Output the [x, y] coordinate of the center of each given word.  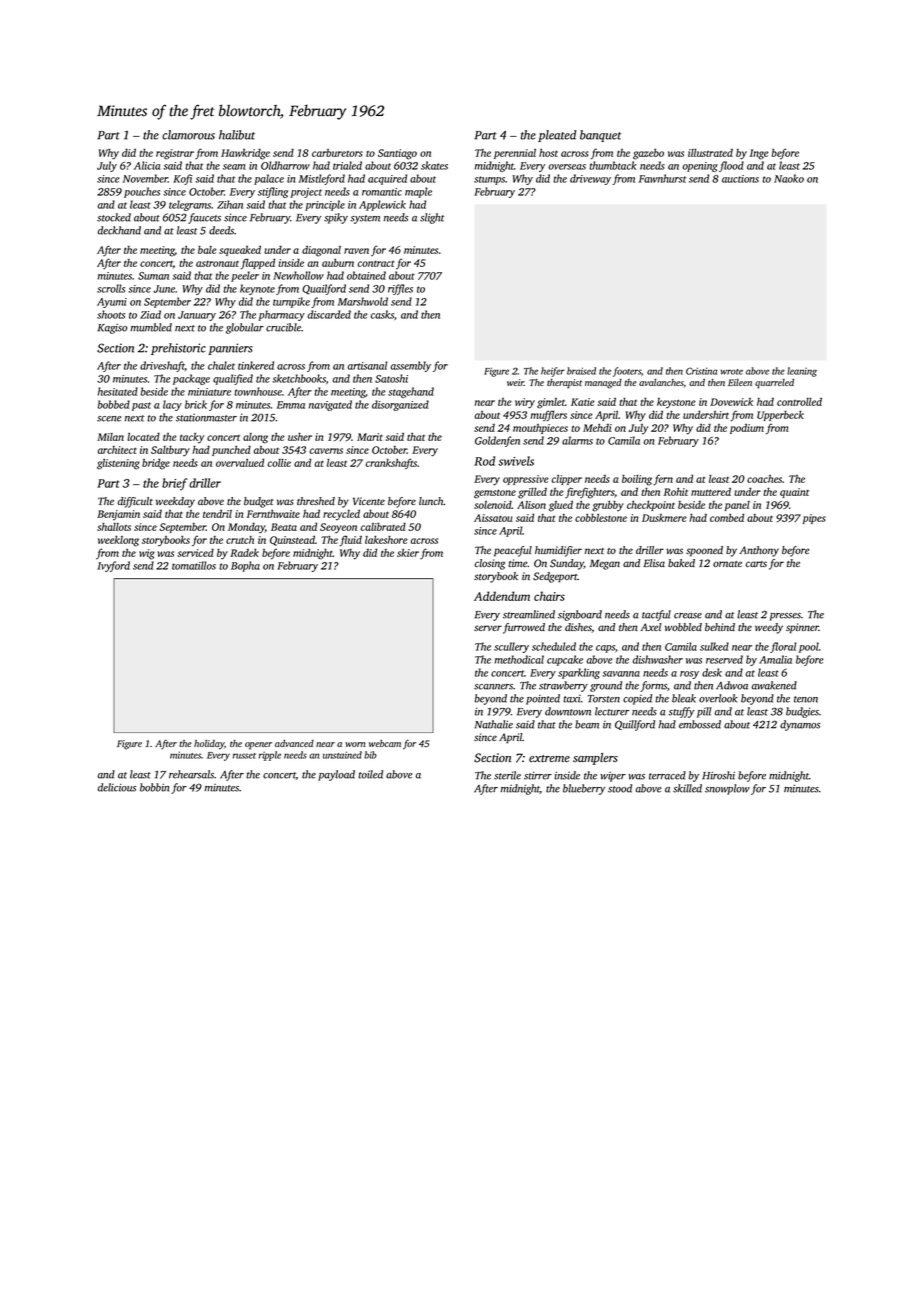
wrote [732, 372]
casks [382, 314]
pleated [557, 136]
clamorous [188, 135]
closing [490, 564]
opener [258, 746]
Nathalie [494, 724]
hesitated [118, 391]
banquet [600, 136]
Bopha [245, 566]
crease [688, 616]
